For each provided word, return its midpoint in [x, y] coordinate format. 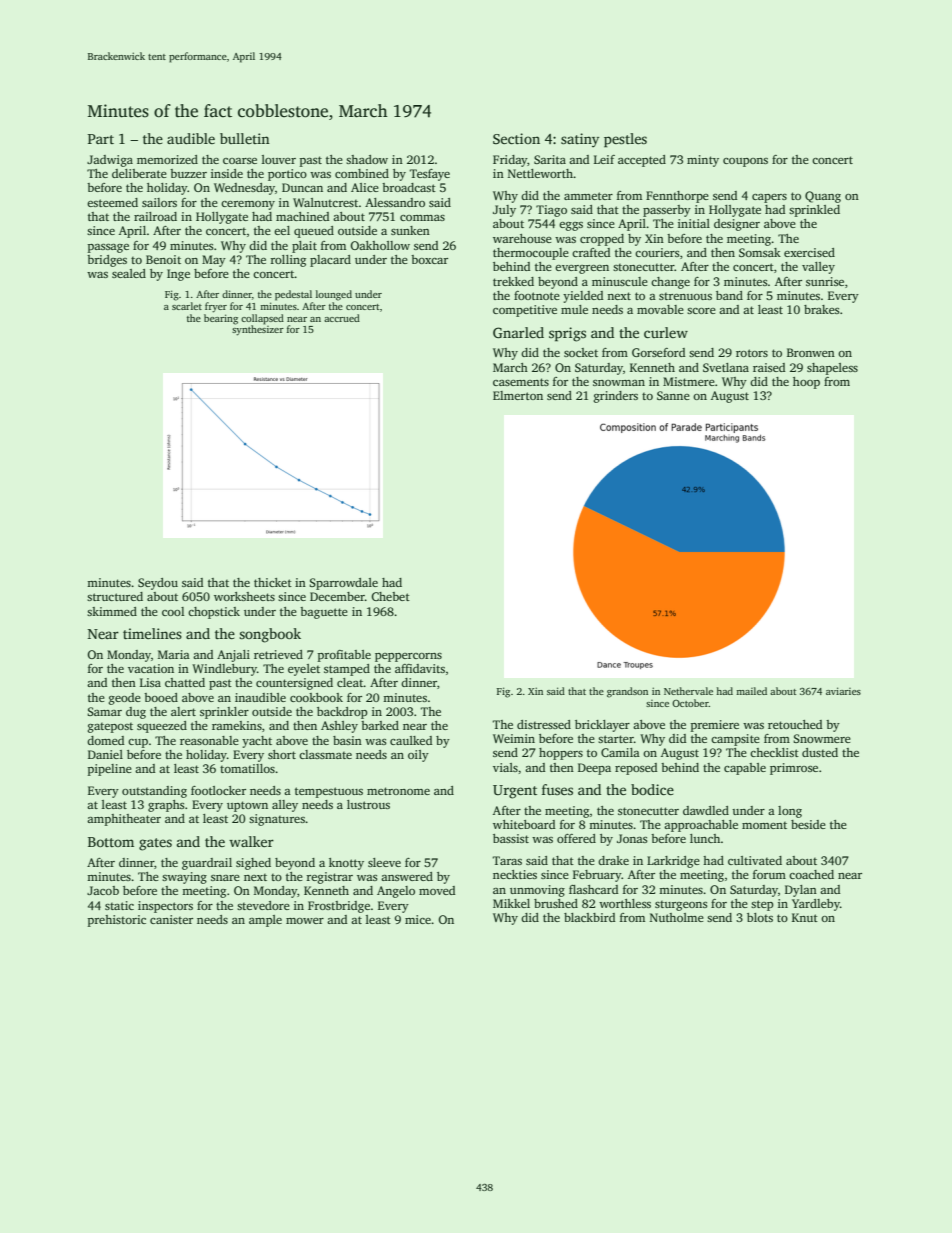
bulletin [245, 138]
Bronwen [811, 352]
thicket [273, 582]
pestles [625, 140]
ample [265, 921]
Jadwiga [110, 161]
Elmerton [518, 395]
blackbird [590, 917]
